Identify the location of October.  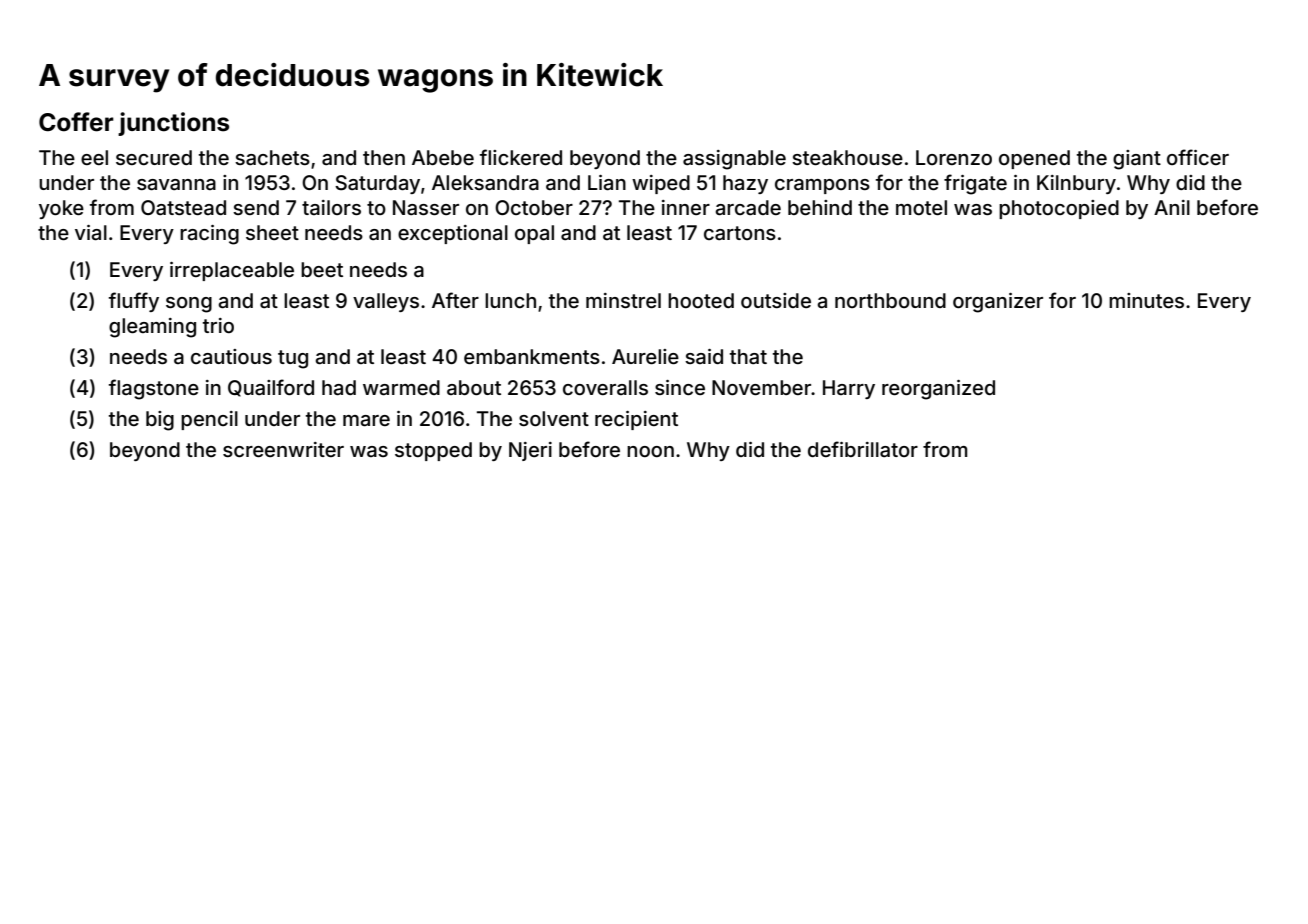
(534, 207).
